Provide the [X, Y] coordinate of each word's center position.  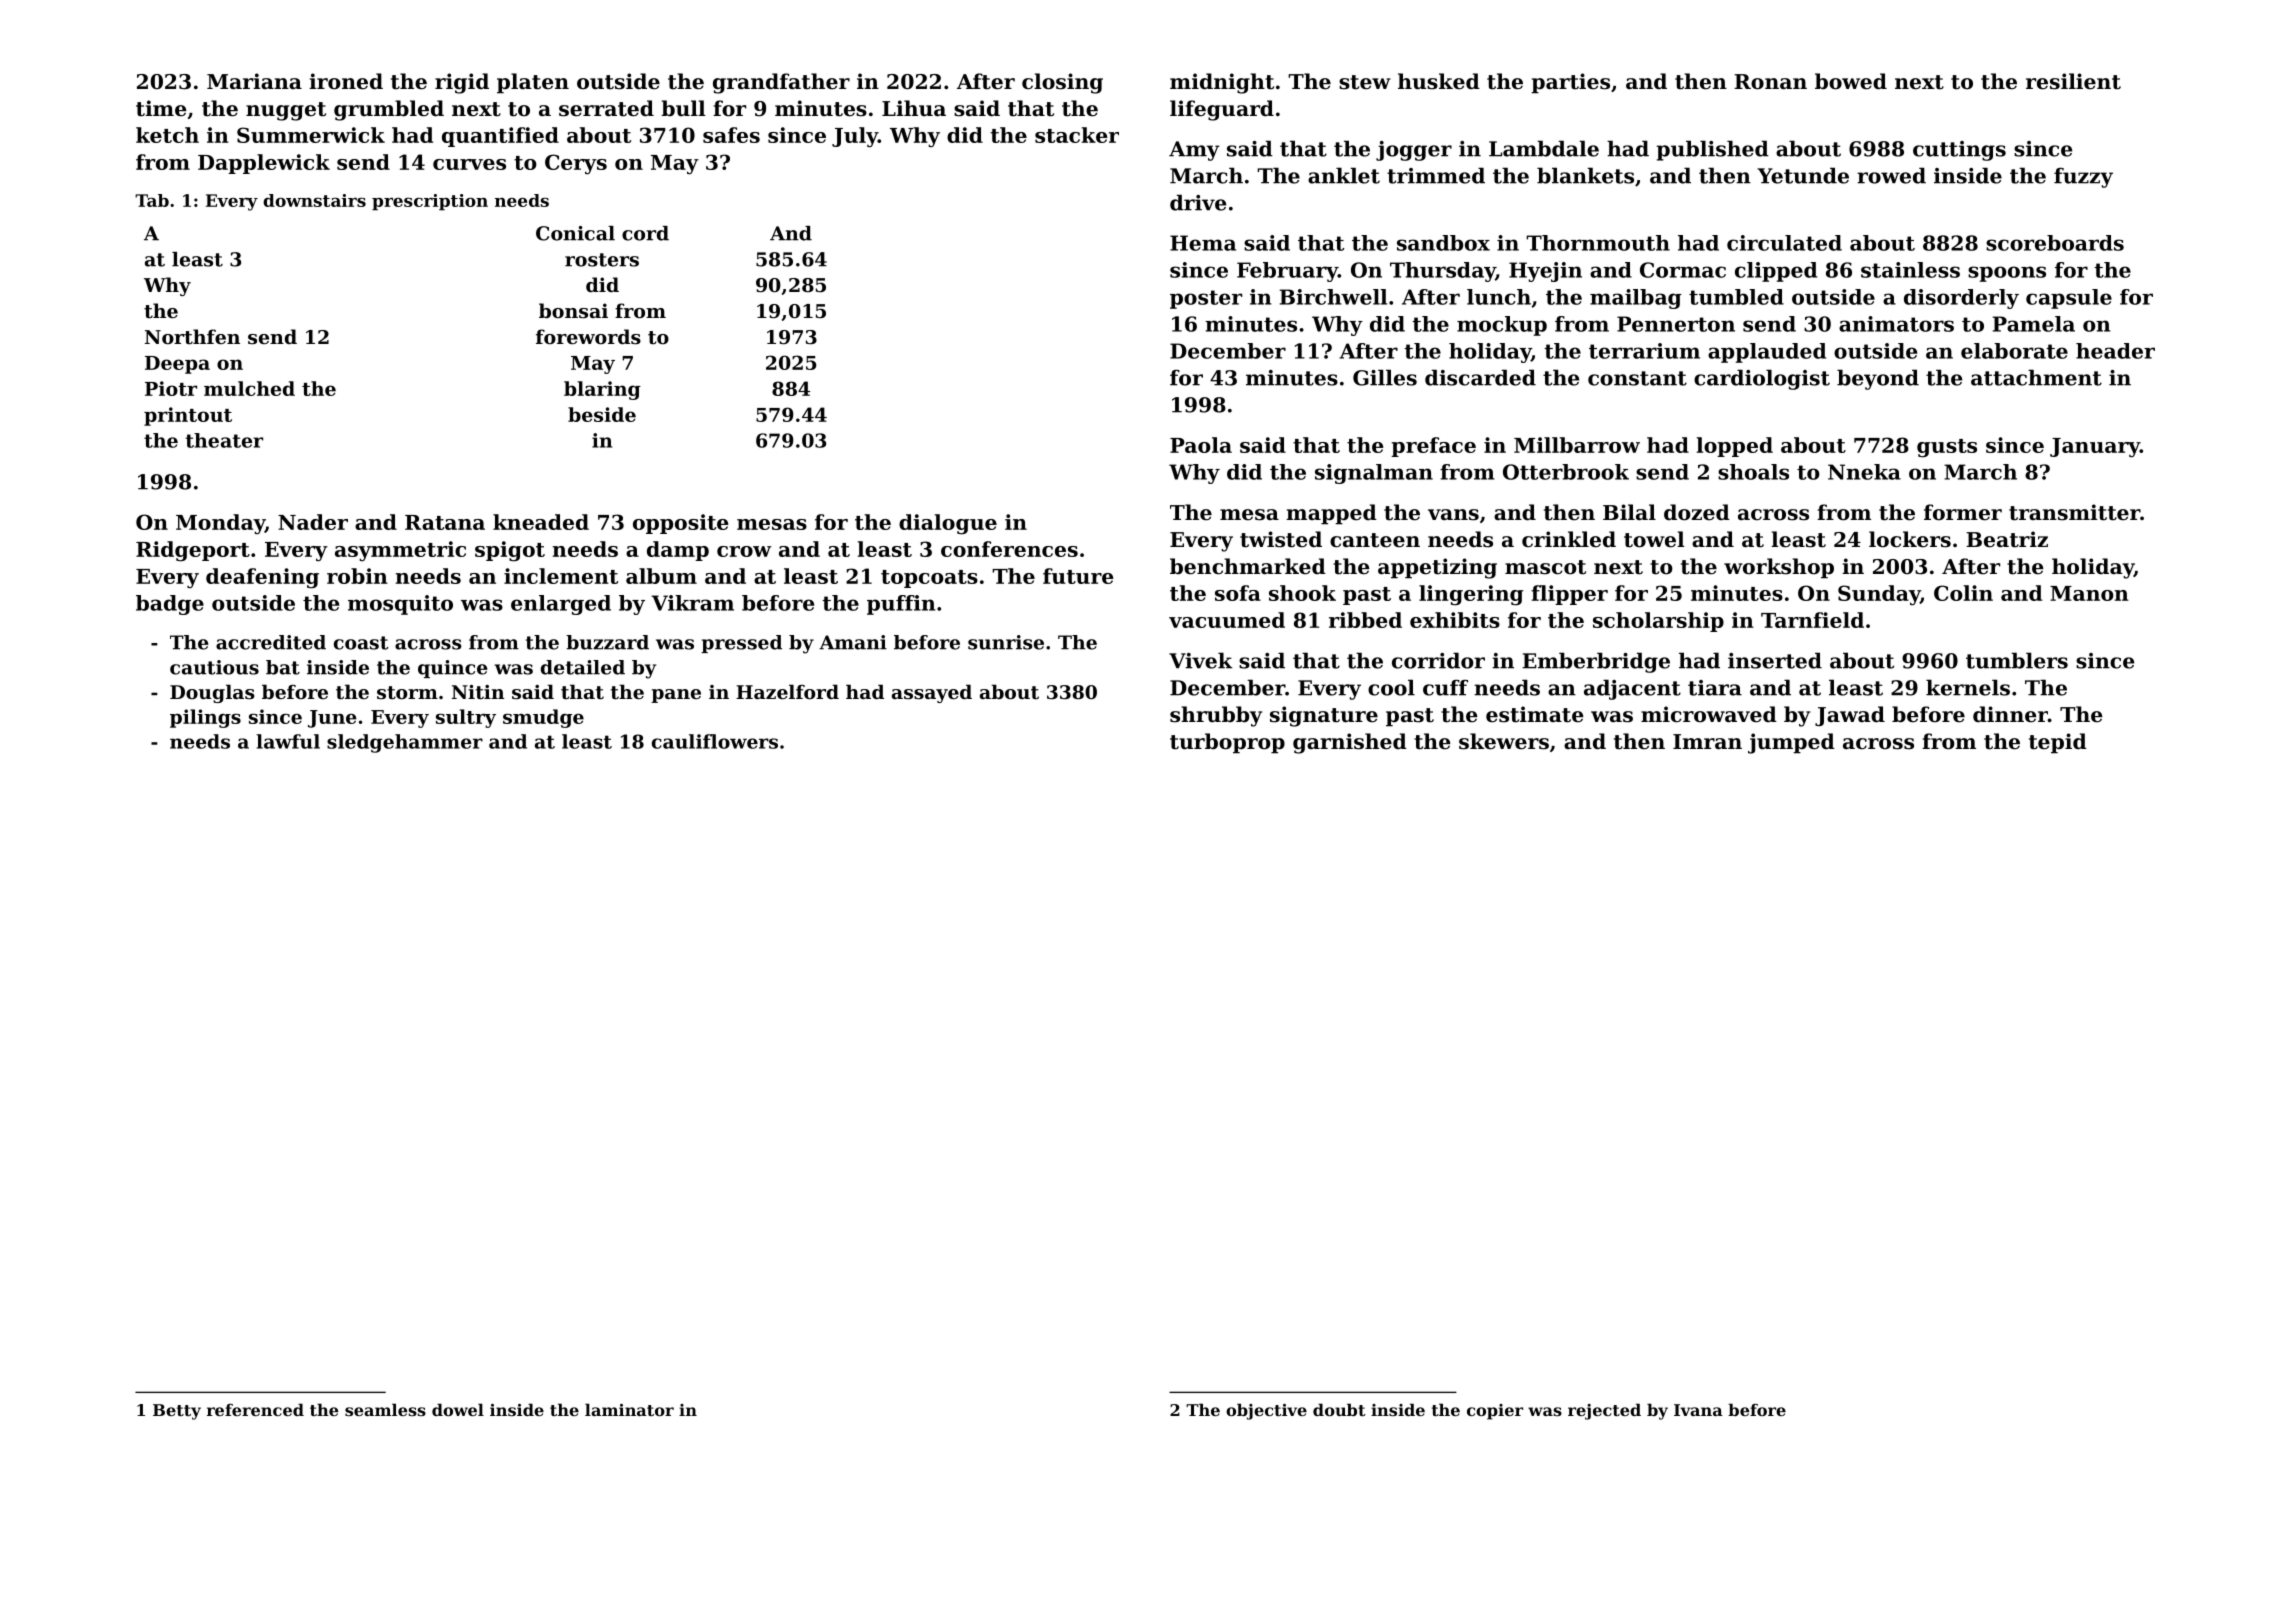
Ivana [1698, 1410]
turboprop [1227, 743]
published [1713, 150]
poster [1206, 299]
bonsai [573, 311]
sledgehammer [405, 743]
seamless [385, 1409]
